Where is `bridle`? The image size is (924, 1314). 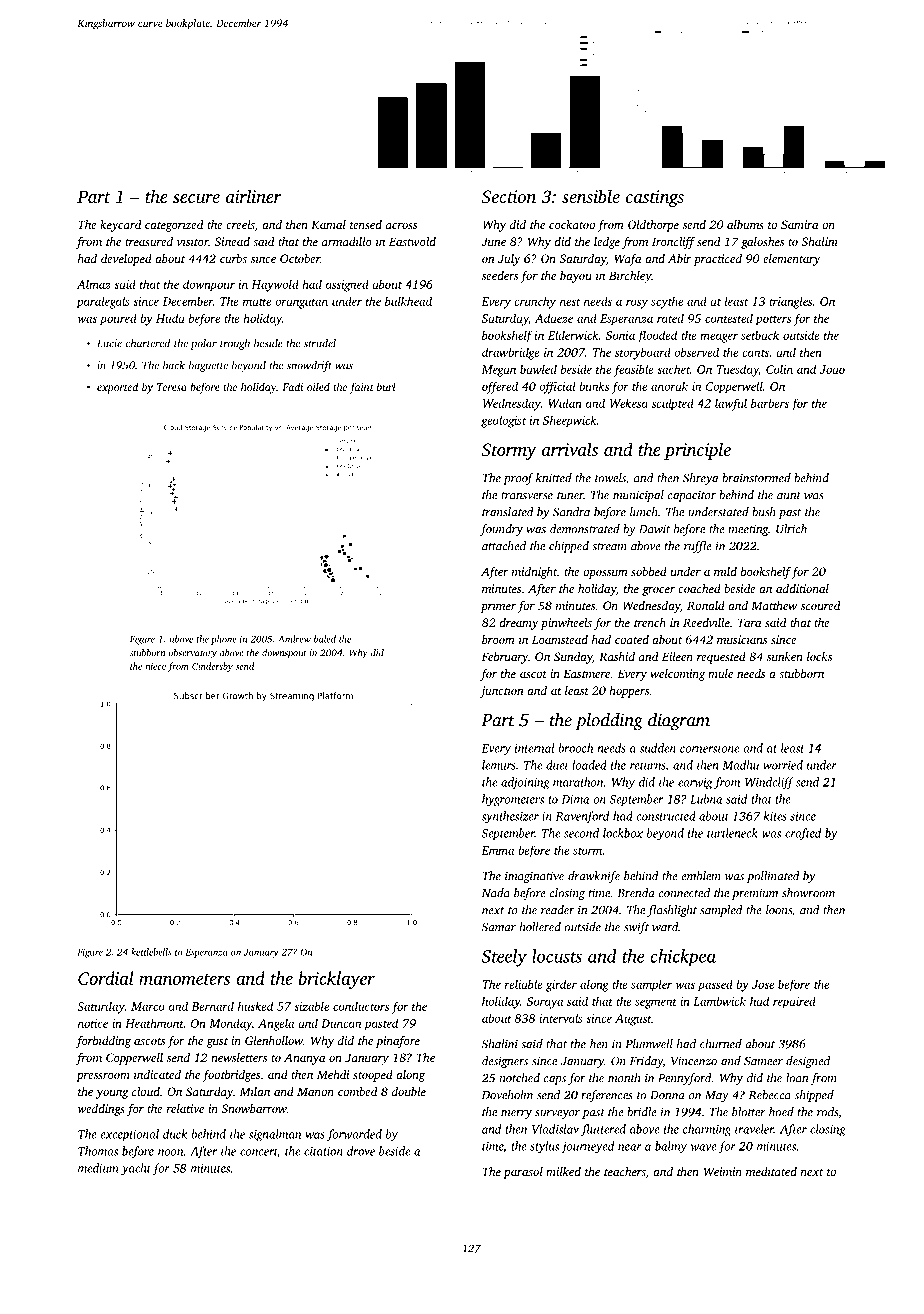 bridle is located at coordinates (642, 1112).
